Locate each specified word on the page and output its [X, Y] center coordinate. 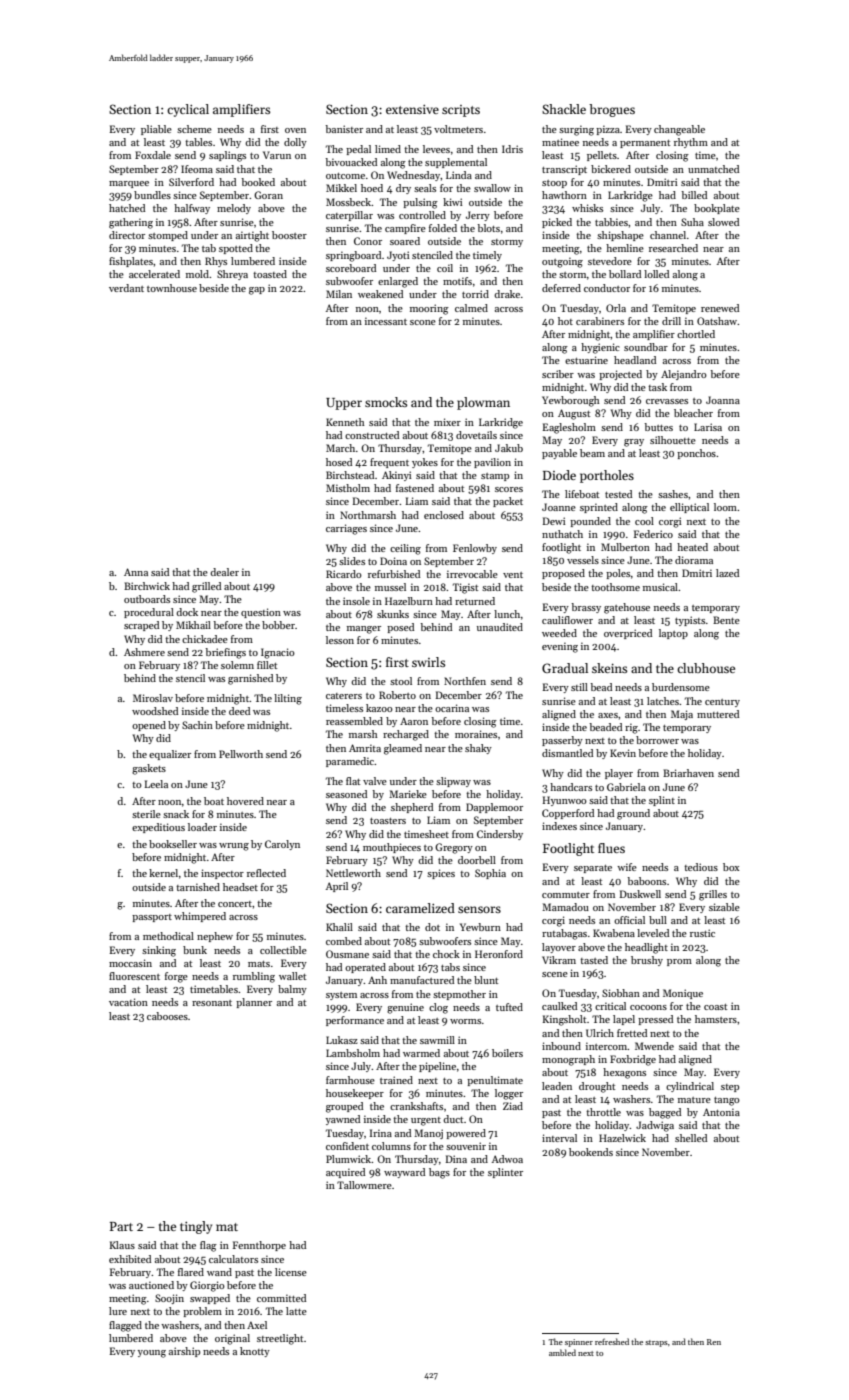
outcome [345, 176]
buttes [659, 427]
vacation [128, 1002]
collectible [283, 950]
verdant [126, 288]
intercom [606, 1046]
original [232, 1339]
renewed [720, 308]
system [341, 996]
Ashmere [144, 652]
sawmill [437, 1040]
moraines [476, 734]
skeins [609, 668]
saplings [227, 156]
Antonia [721, 1112]
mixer [447, 422]
